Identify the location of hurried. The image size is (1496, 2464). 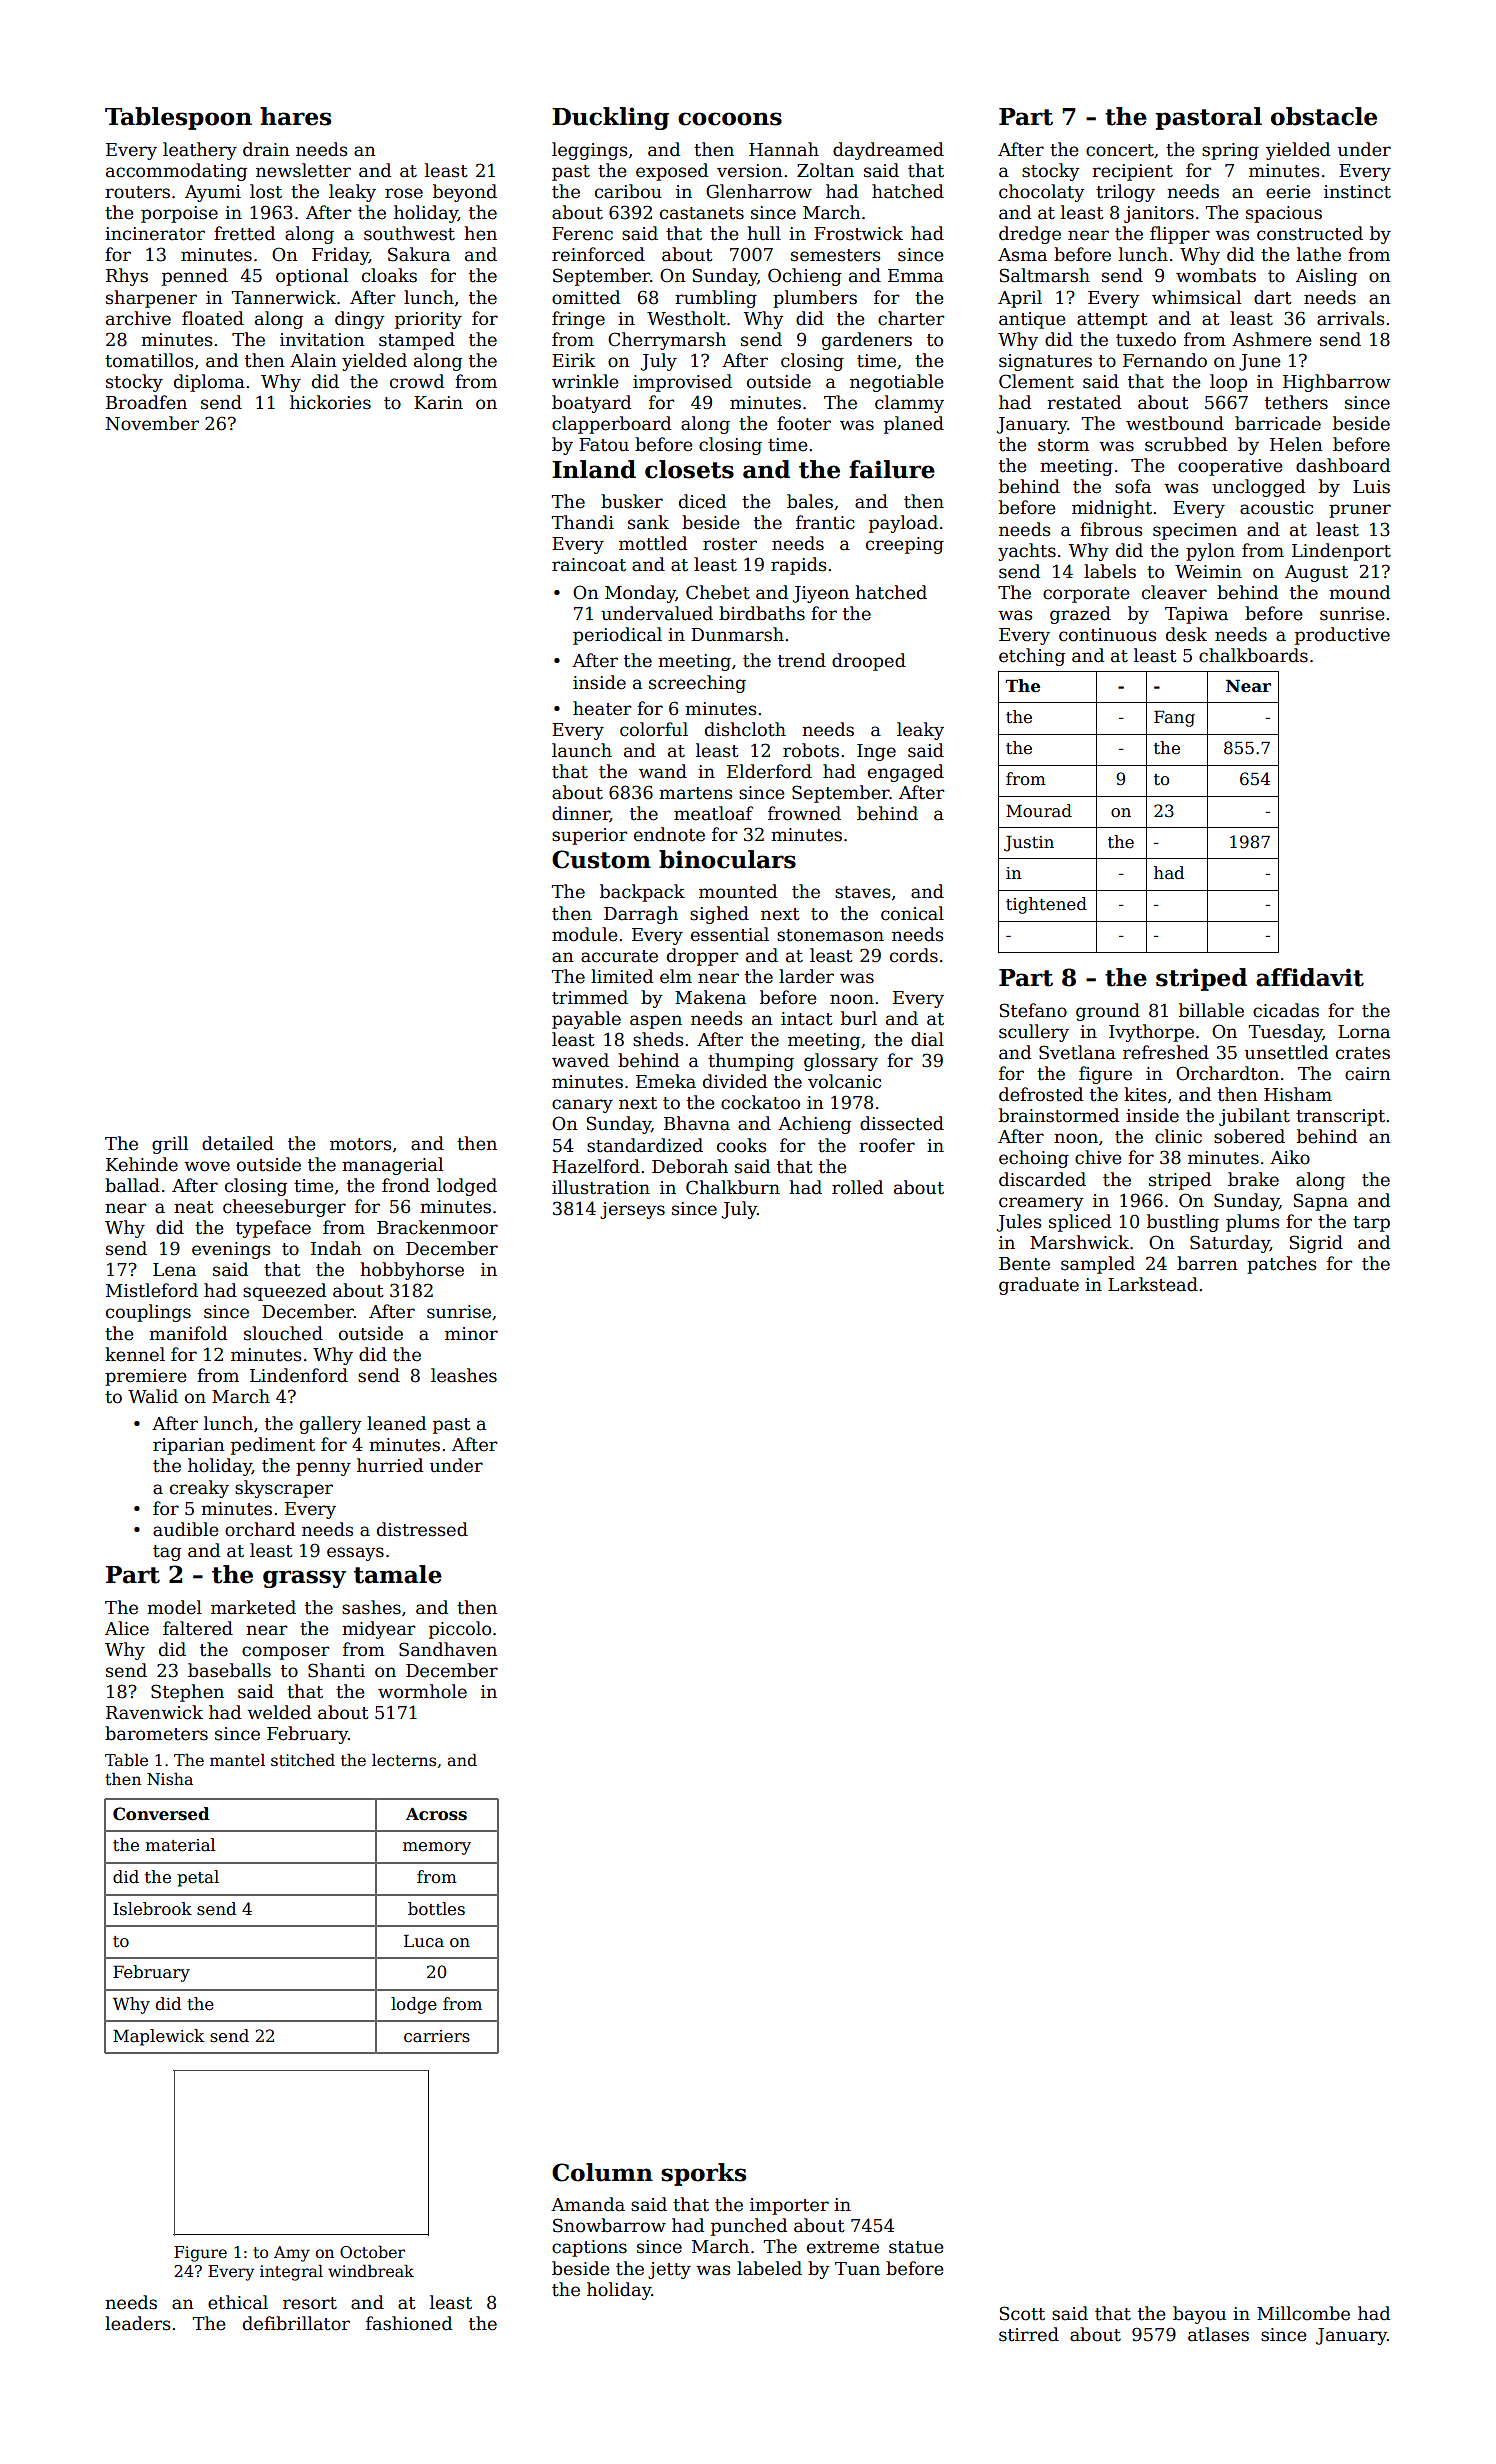
(390, 1465).
